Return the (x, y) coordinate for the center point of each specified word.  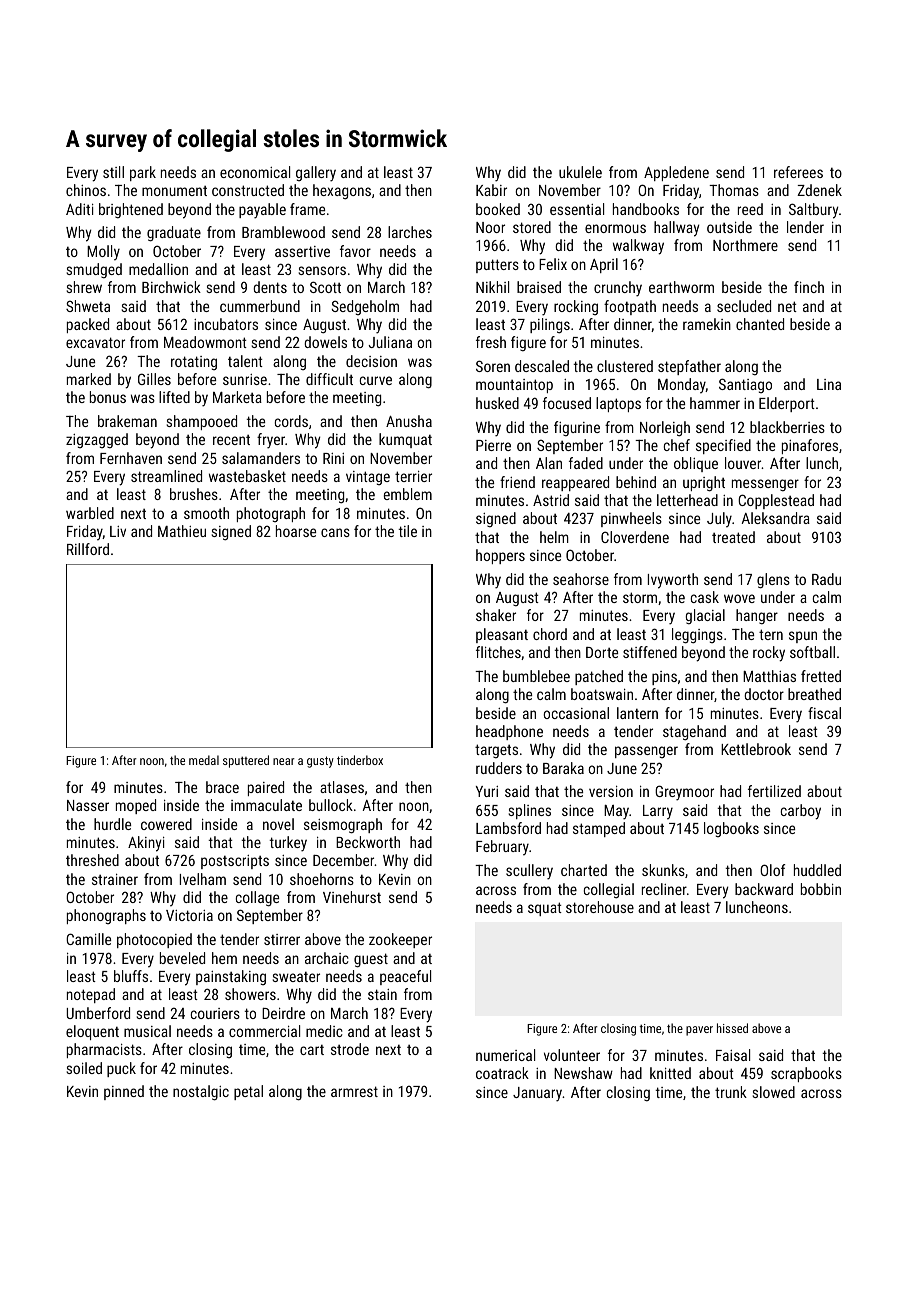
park (143, 173)
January (537, 1094)
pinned (124, 1092)
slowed (773, 1092)
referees (798, 172)
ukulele (580, 172)
